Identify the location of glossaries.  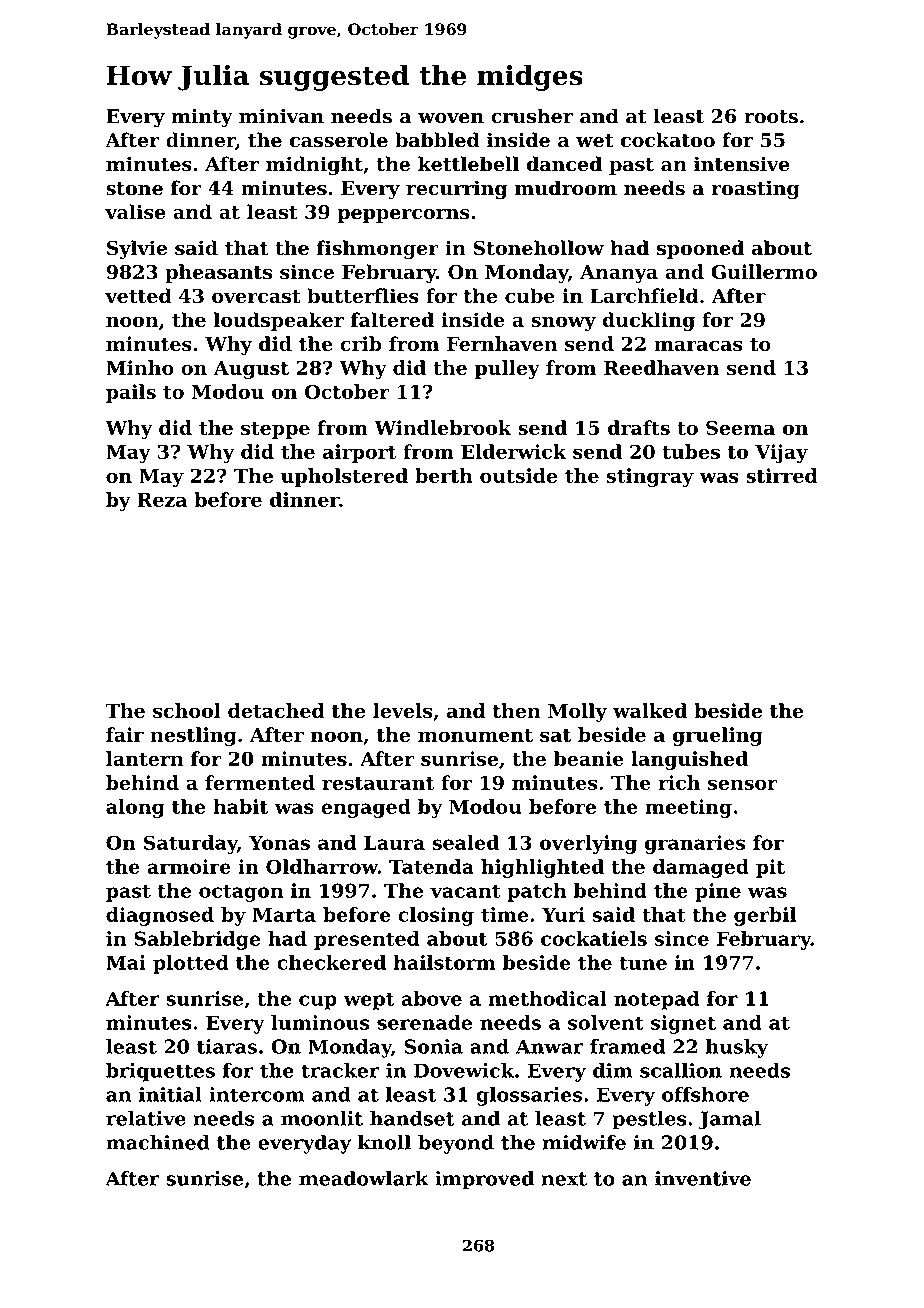
(529, 1096).
